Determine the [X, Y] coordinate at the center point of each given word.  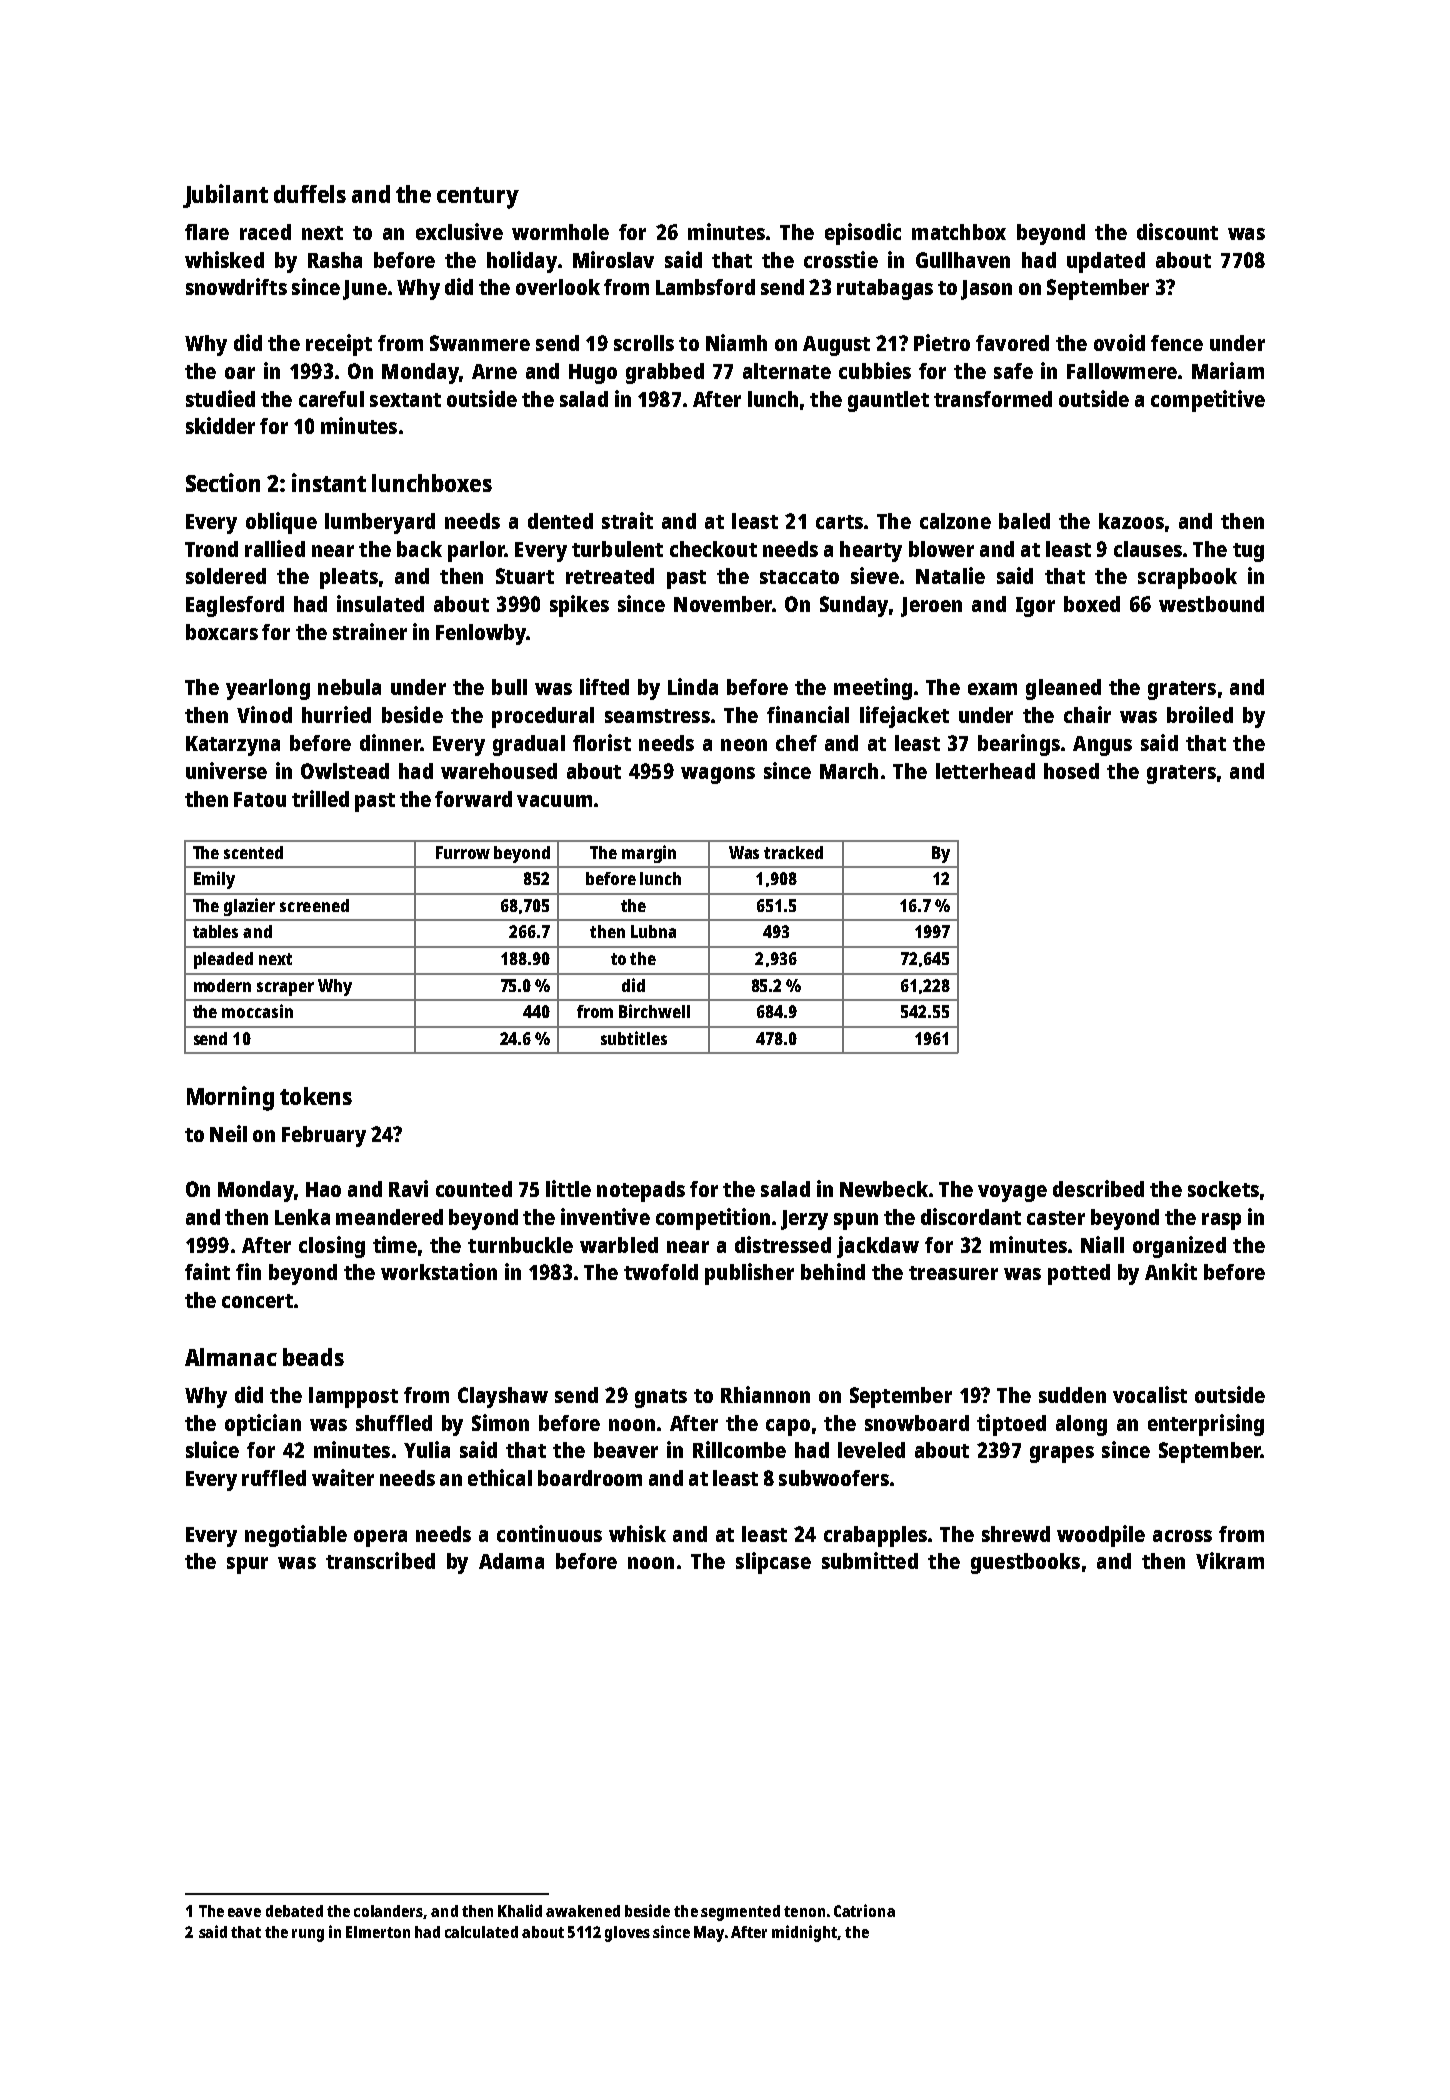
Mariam [1228, 370]
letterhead [985, 771]
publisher [749, 1274]
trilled [320, 798]
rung [308, 1935]
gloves [627, 1934]
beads [313, 1357]
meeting [873, 689]
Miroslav [613, 259]
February [324, 1136]
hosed [1071, 771]
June [365, 290]
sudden [1072, 1395]
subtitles [634, 1038]
